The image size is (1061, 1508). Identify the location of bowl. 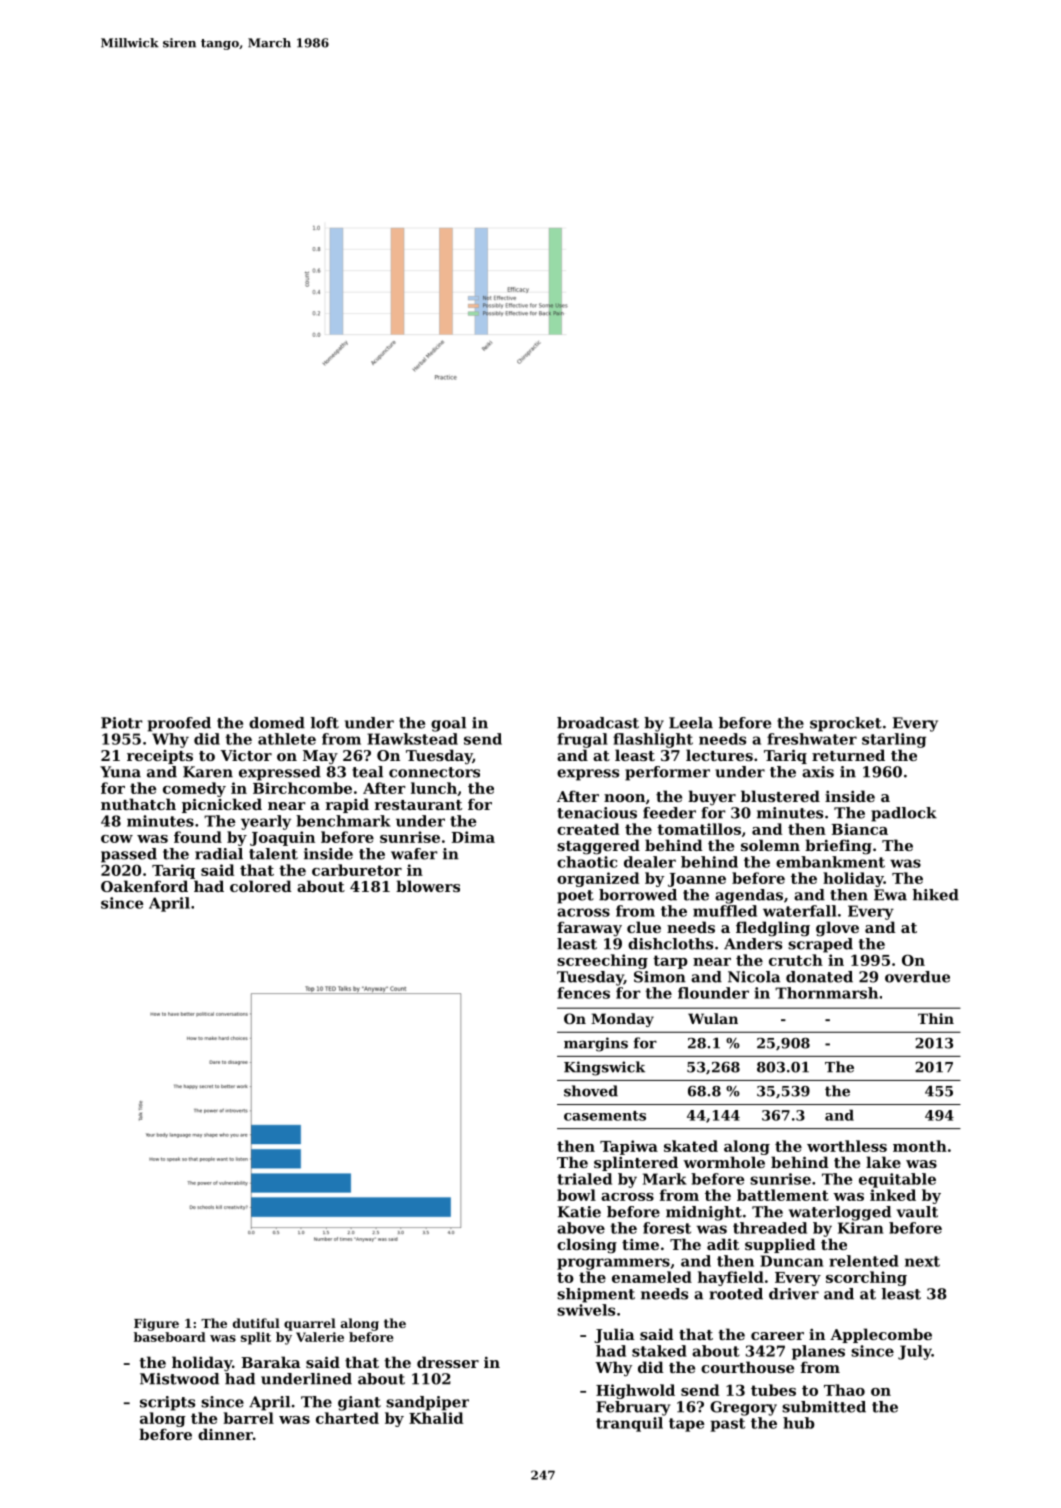
(576, 1195).
